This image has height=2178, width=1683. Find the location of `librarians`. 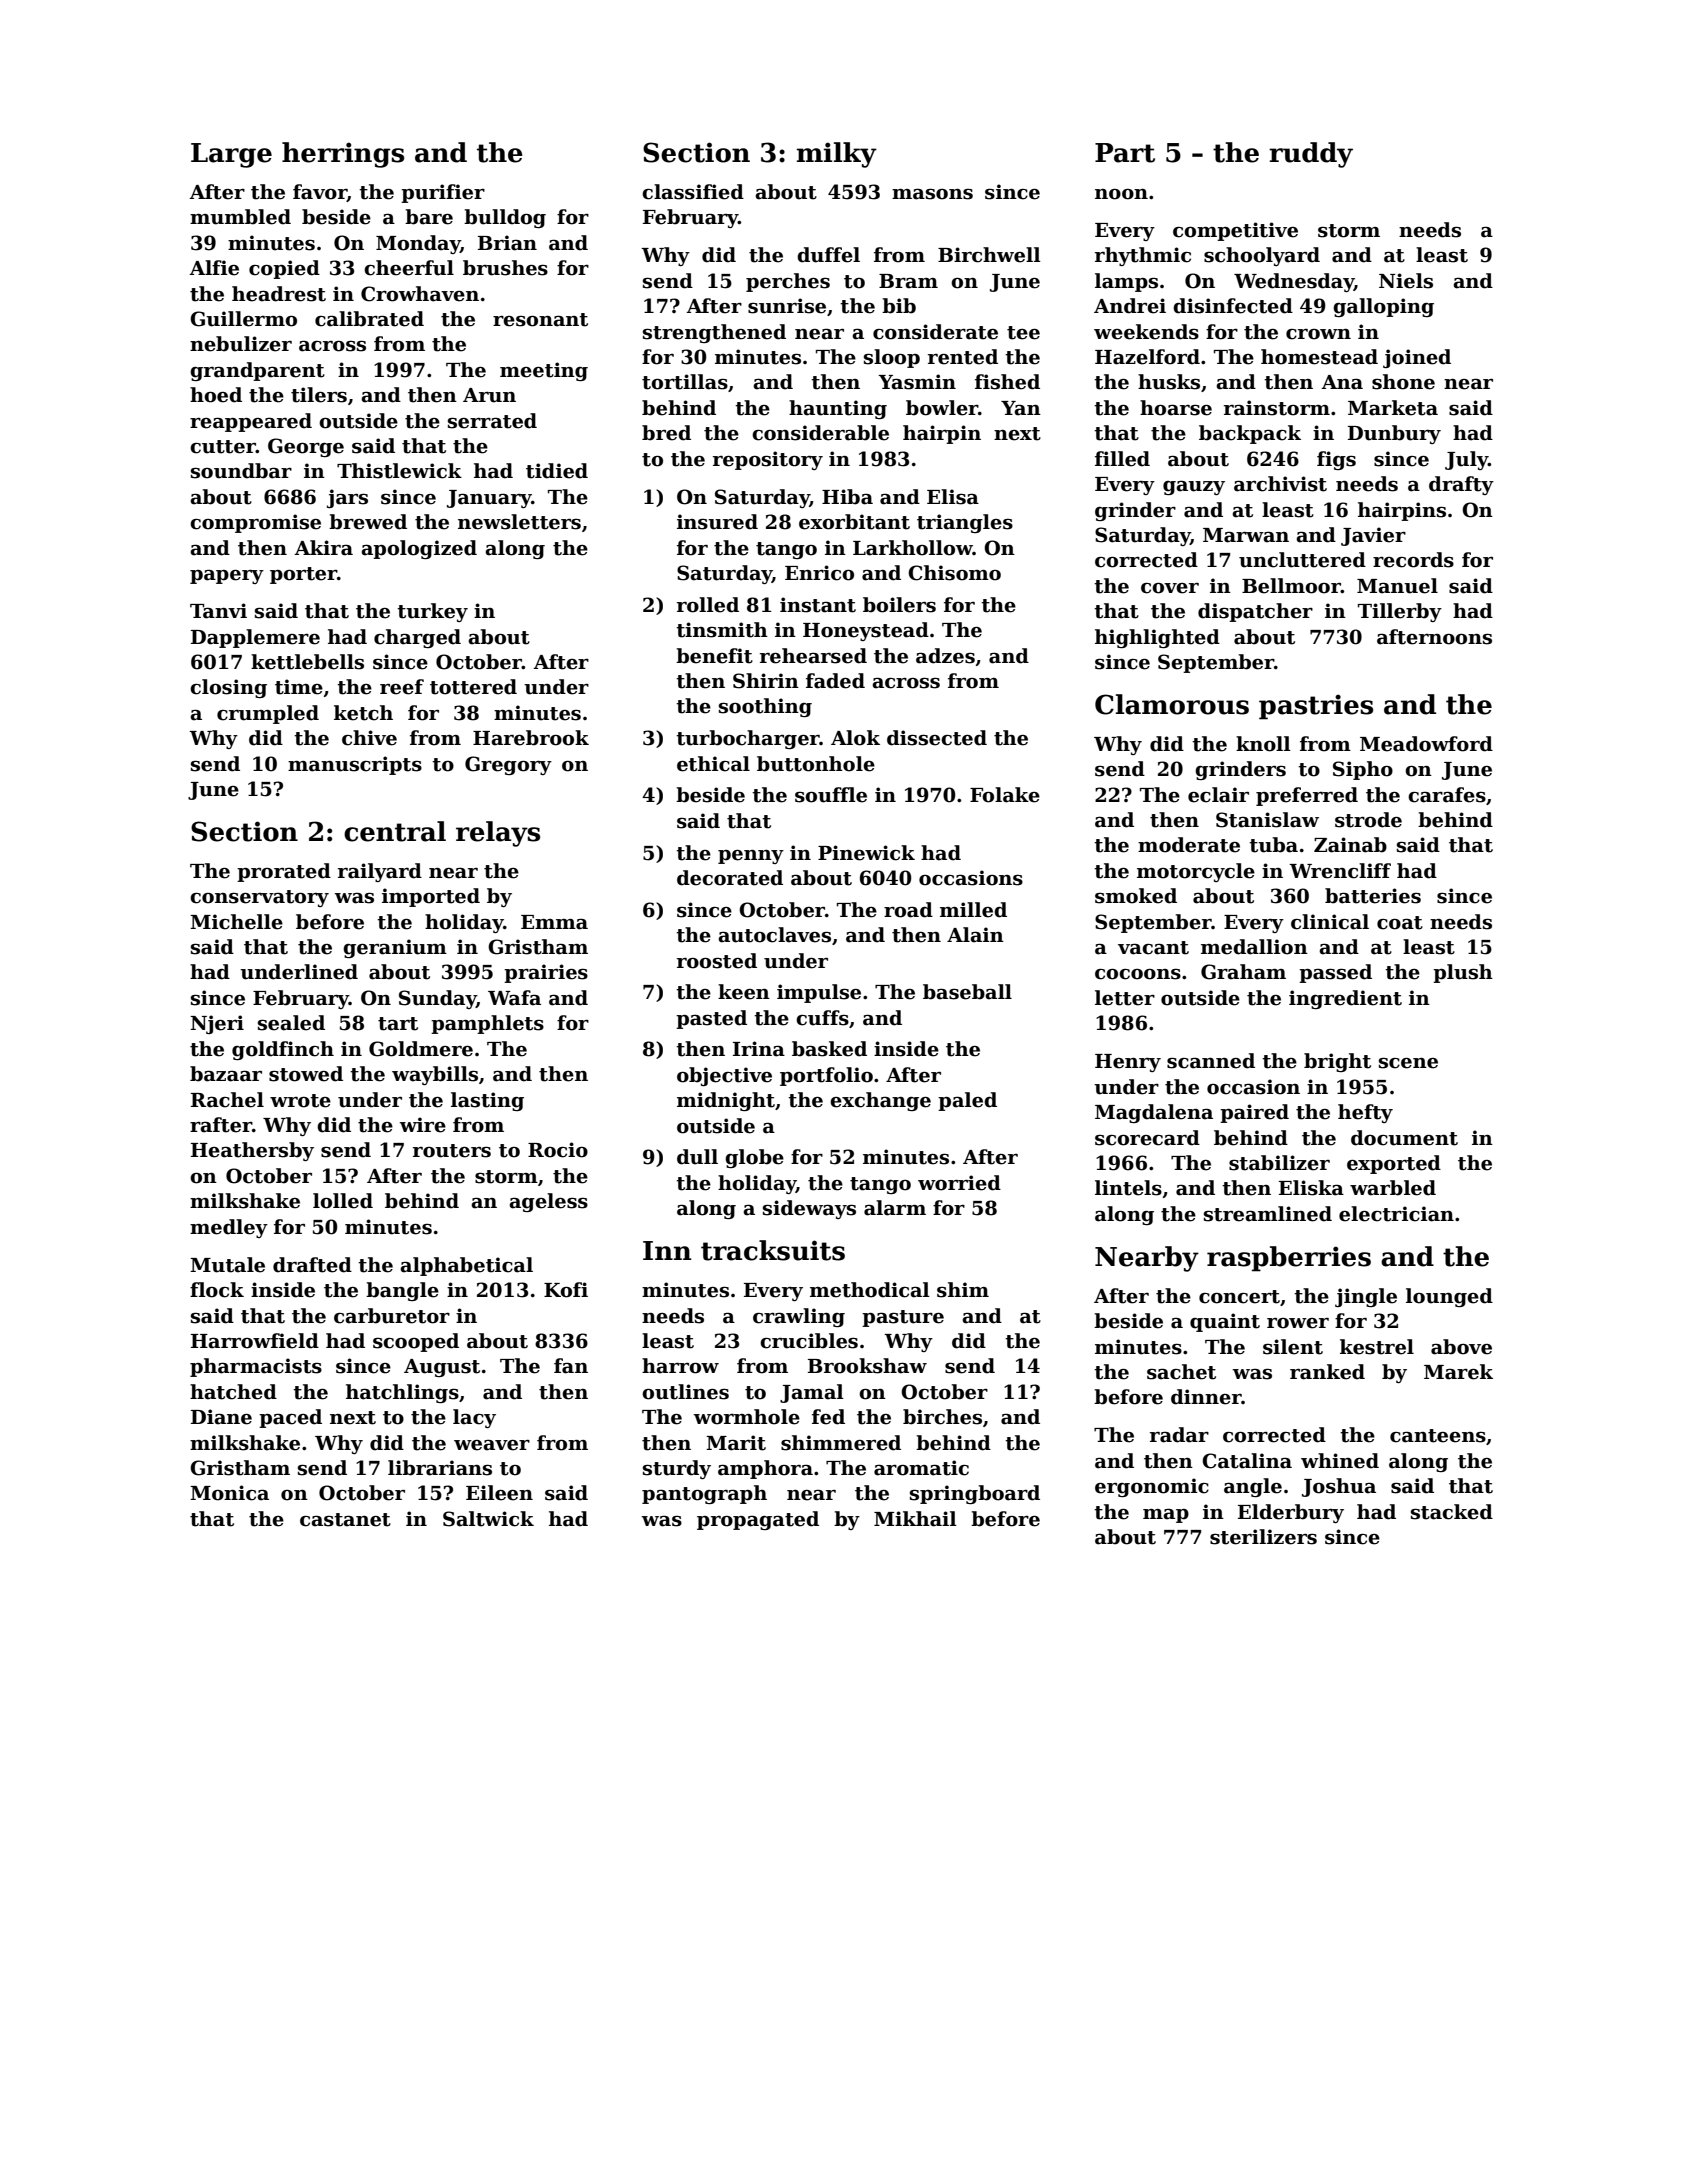

librarians is located at coordinates (440, 1468).
